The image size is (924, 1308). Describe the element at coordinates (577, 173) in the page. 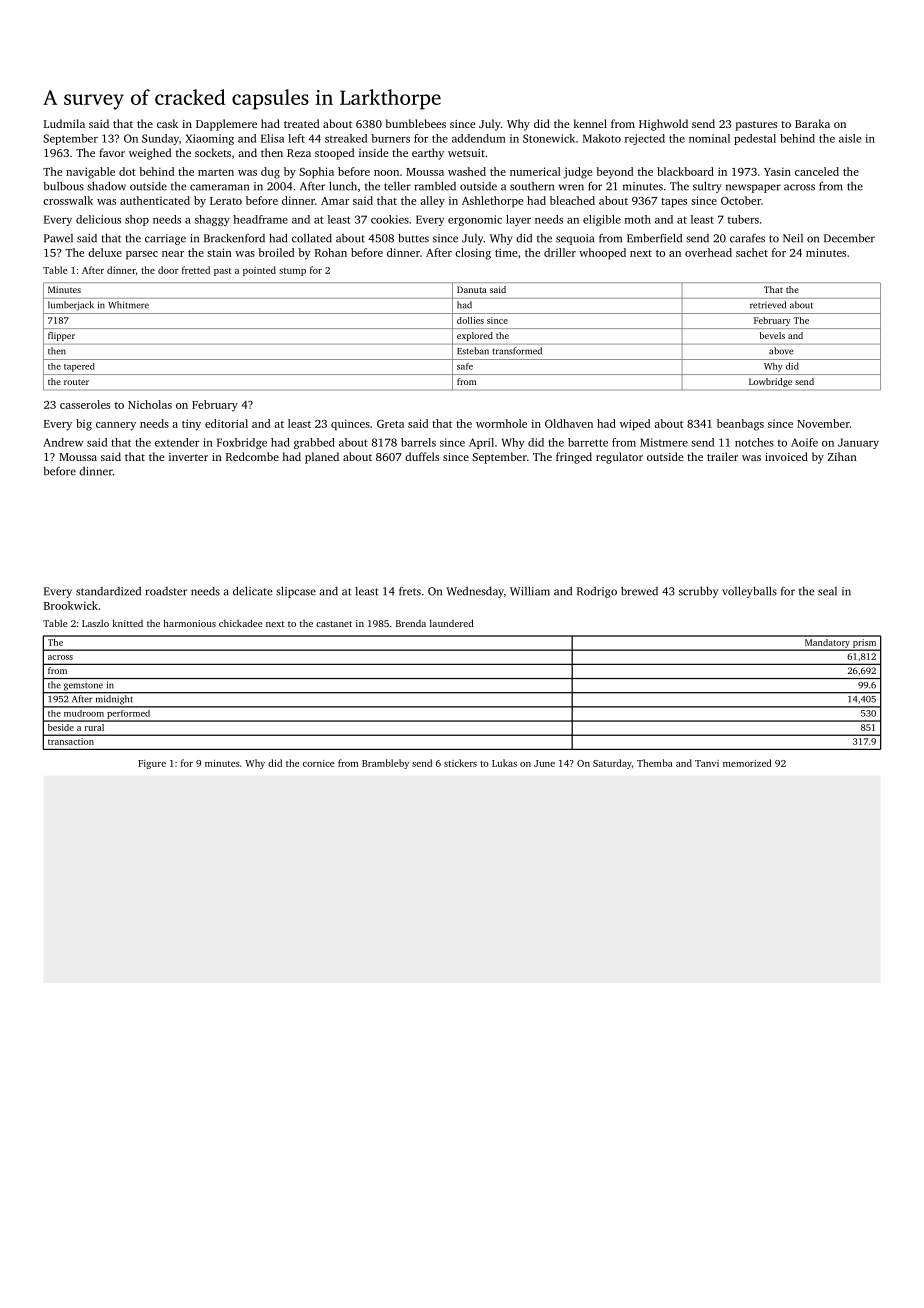

I see `judge` at that location.
